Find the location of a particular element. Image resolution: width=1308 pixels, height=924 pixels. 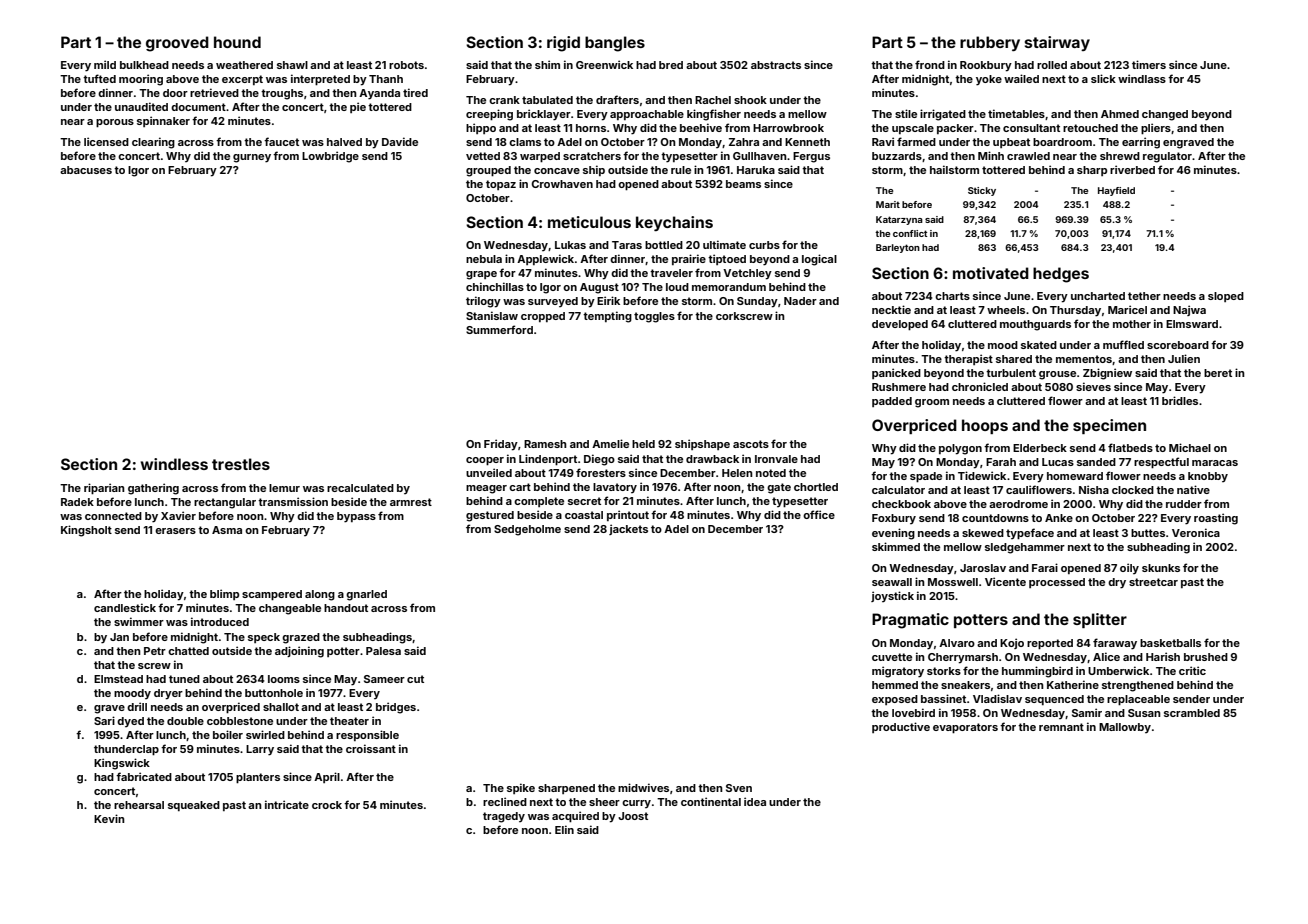

stairway is located at coordinates (1057, 43).
